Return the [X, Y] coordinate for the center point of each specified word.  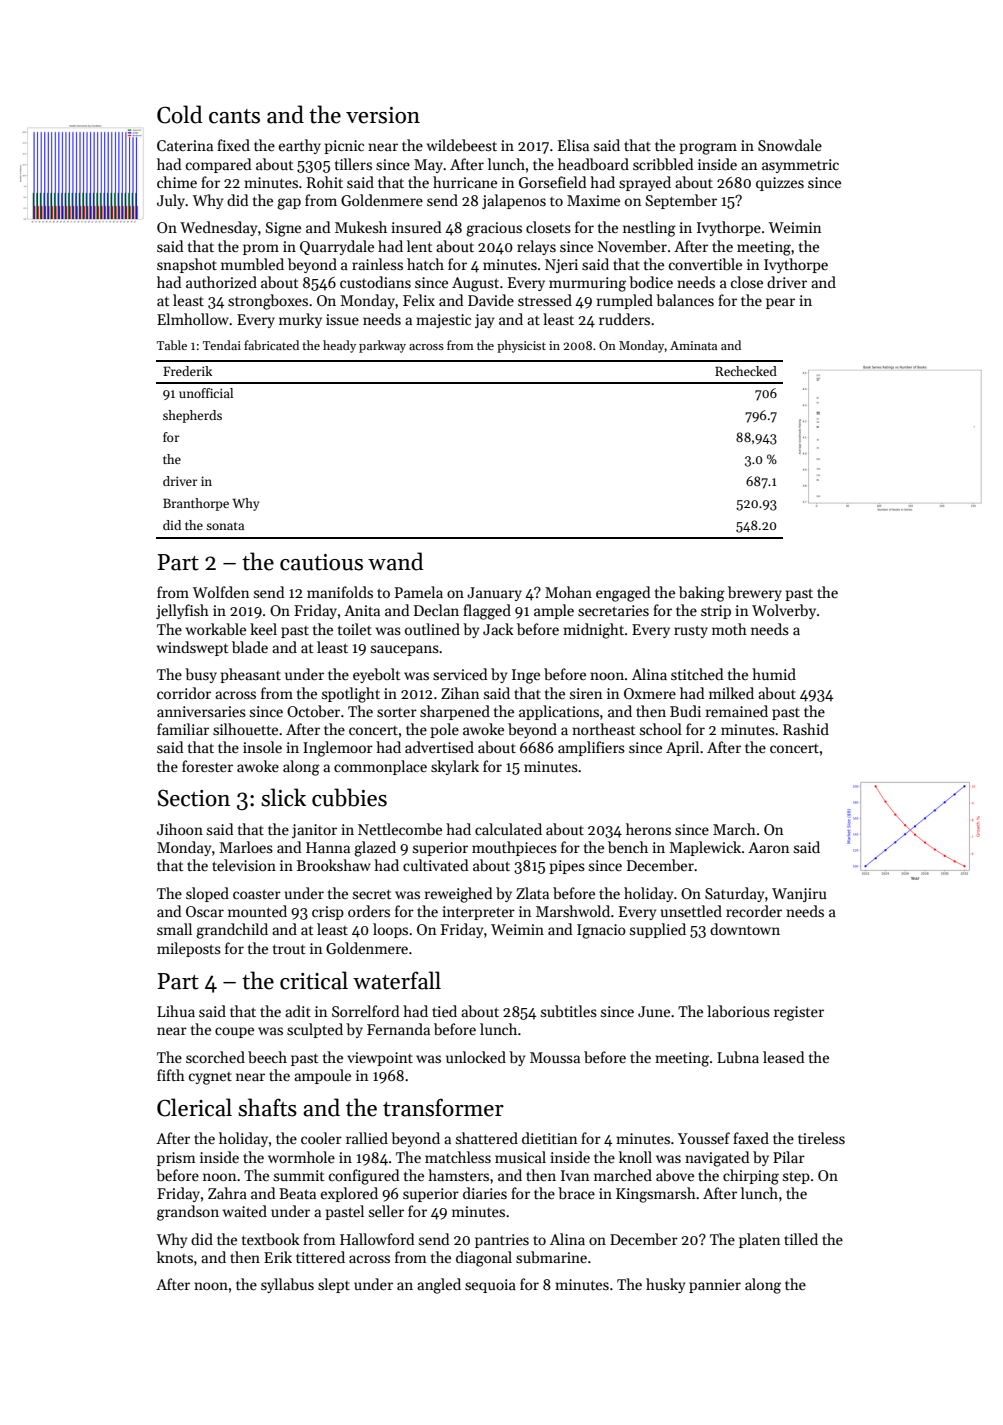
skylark [455, 767]
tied [444, 1011]
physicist [521, 346]
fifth [171, 1075]
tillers [353, 164]
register [799, 1013]
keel [263, 629]
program [708, 149]
